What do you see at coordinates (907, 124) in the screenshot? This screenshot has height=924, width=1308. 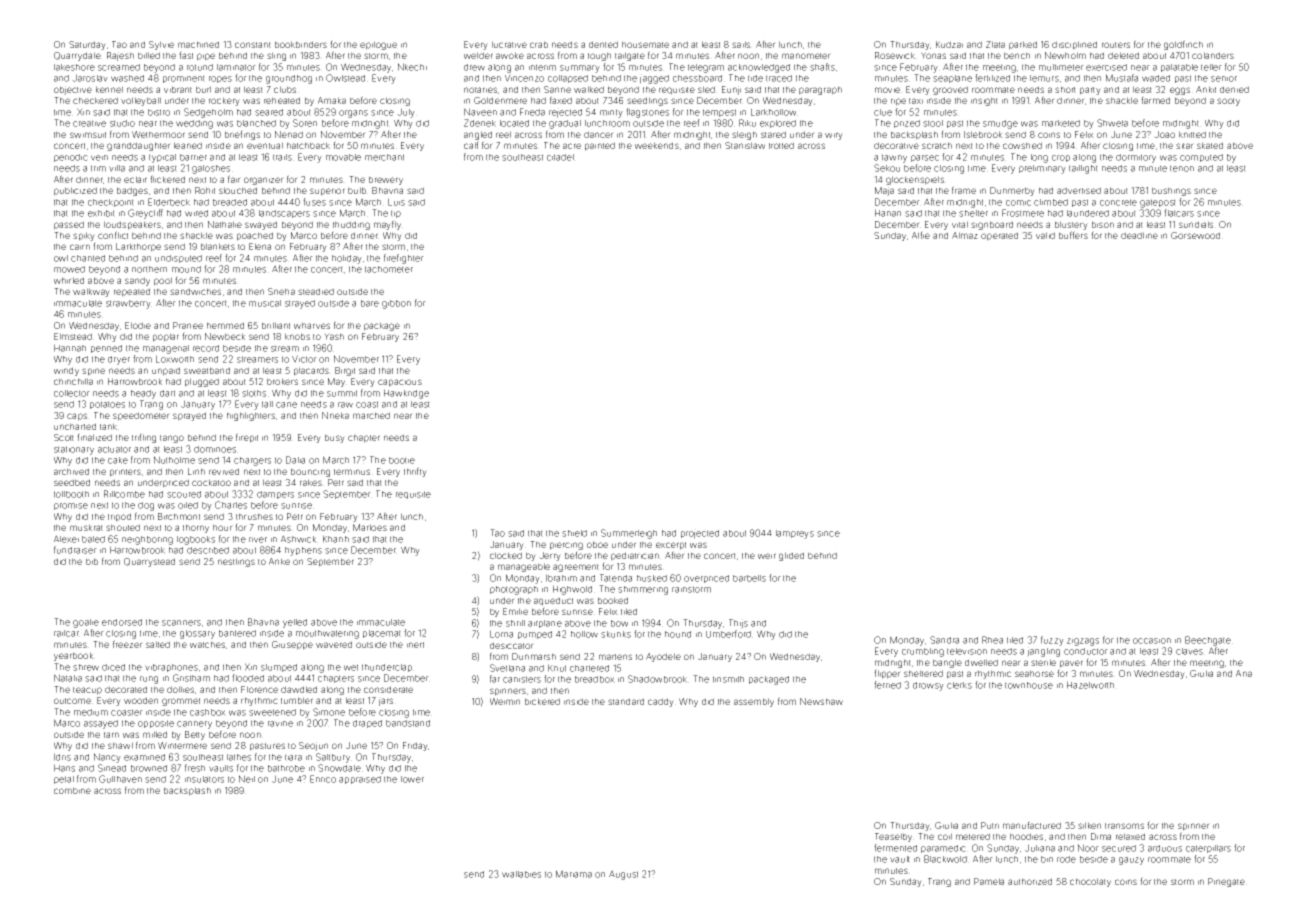 I see `prized` at bounding box center [907, 124].
